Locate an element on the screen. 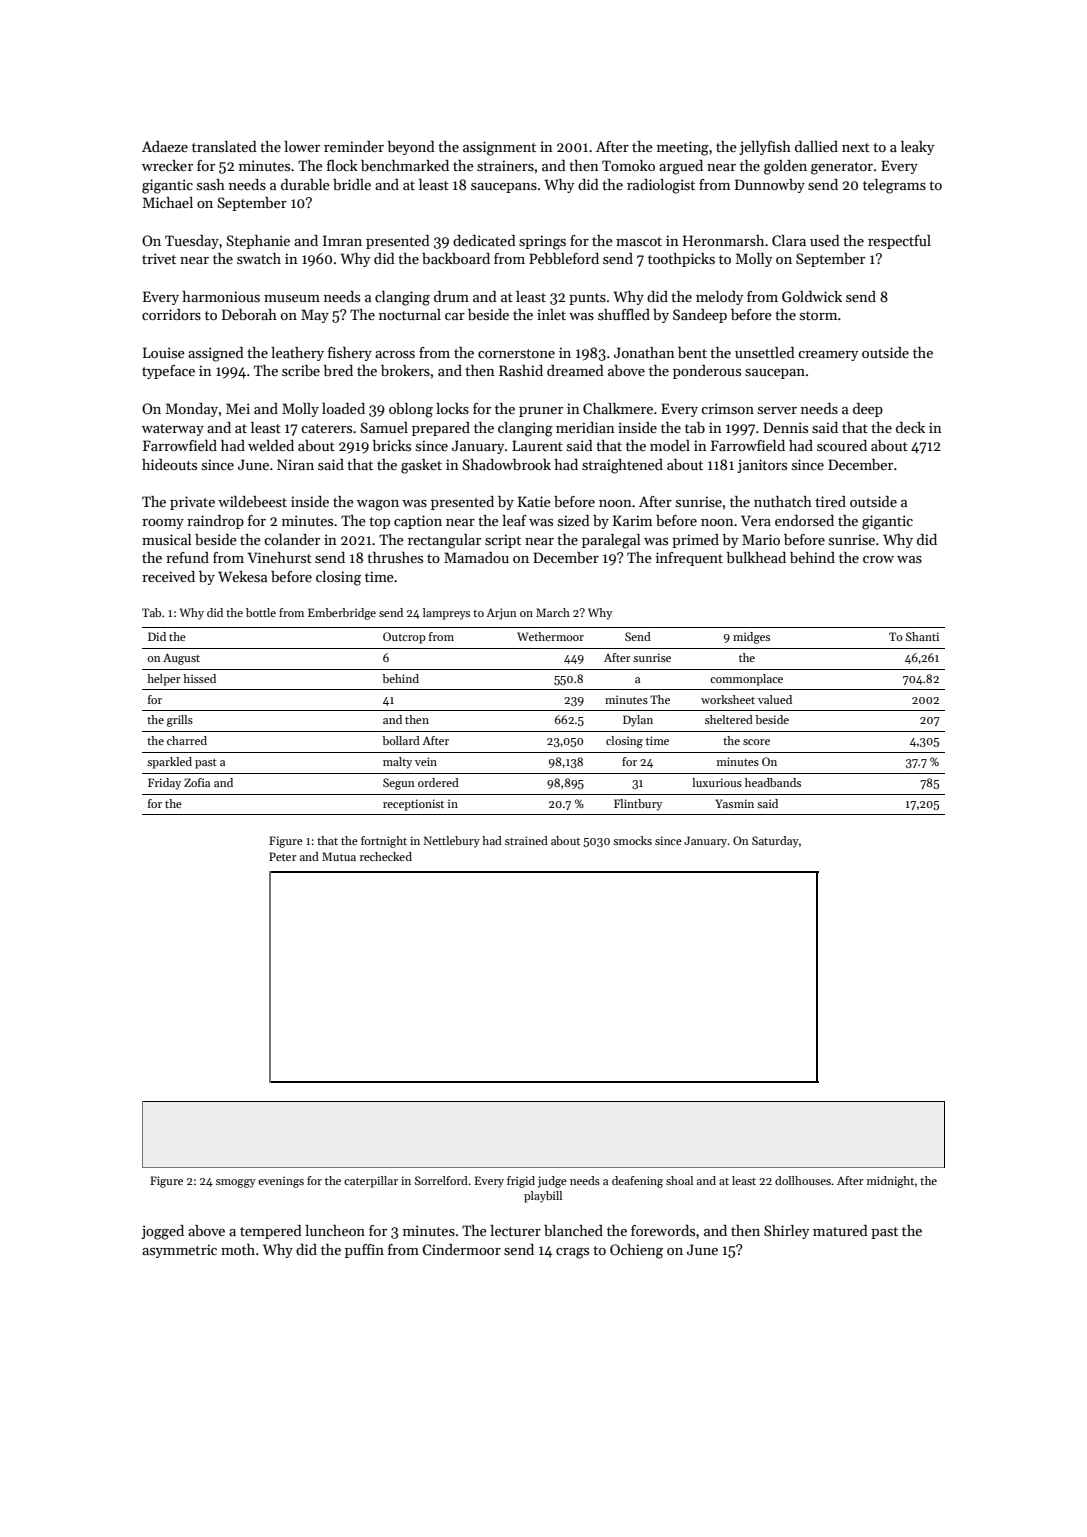  lower is located at coordinates (302, 146).
